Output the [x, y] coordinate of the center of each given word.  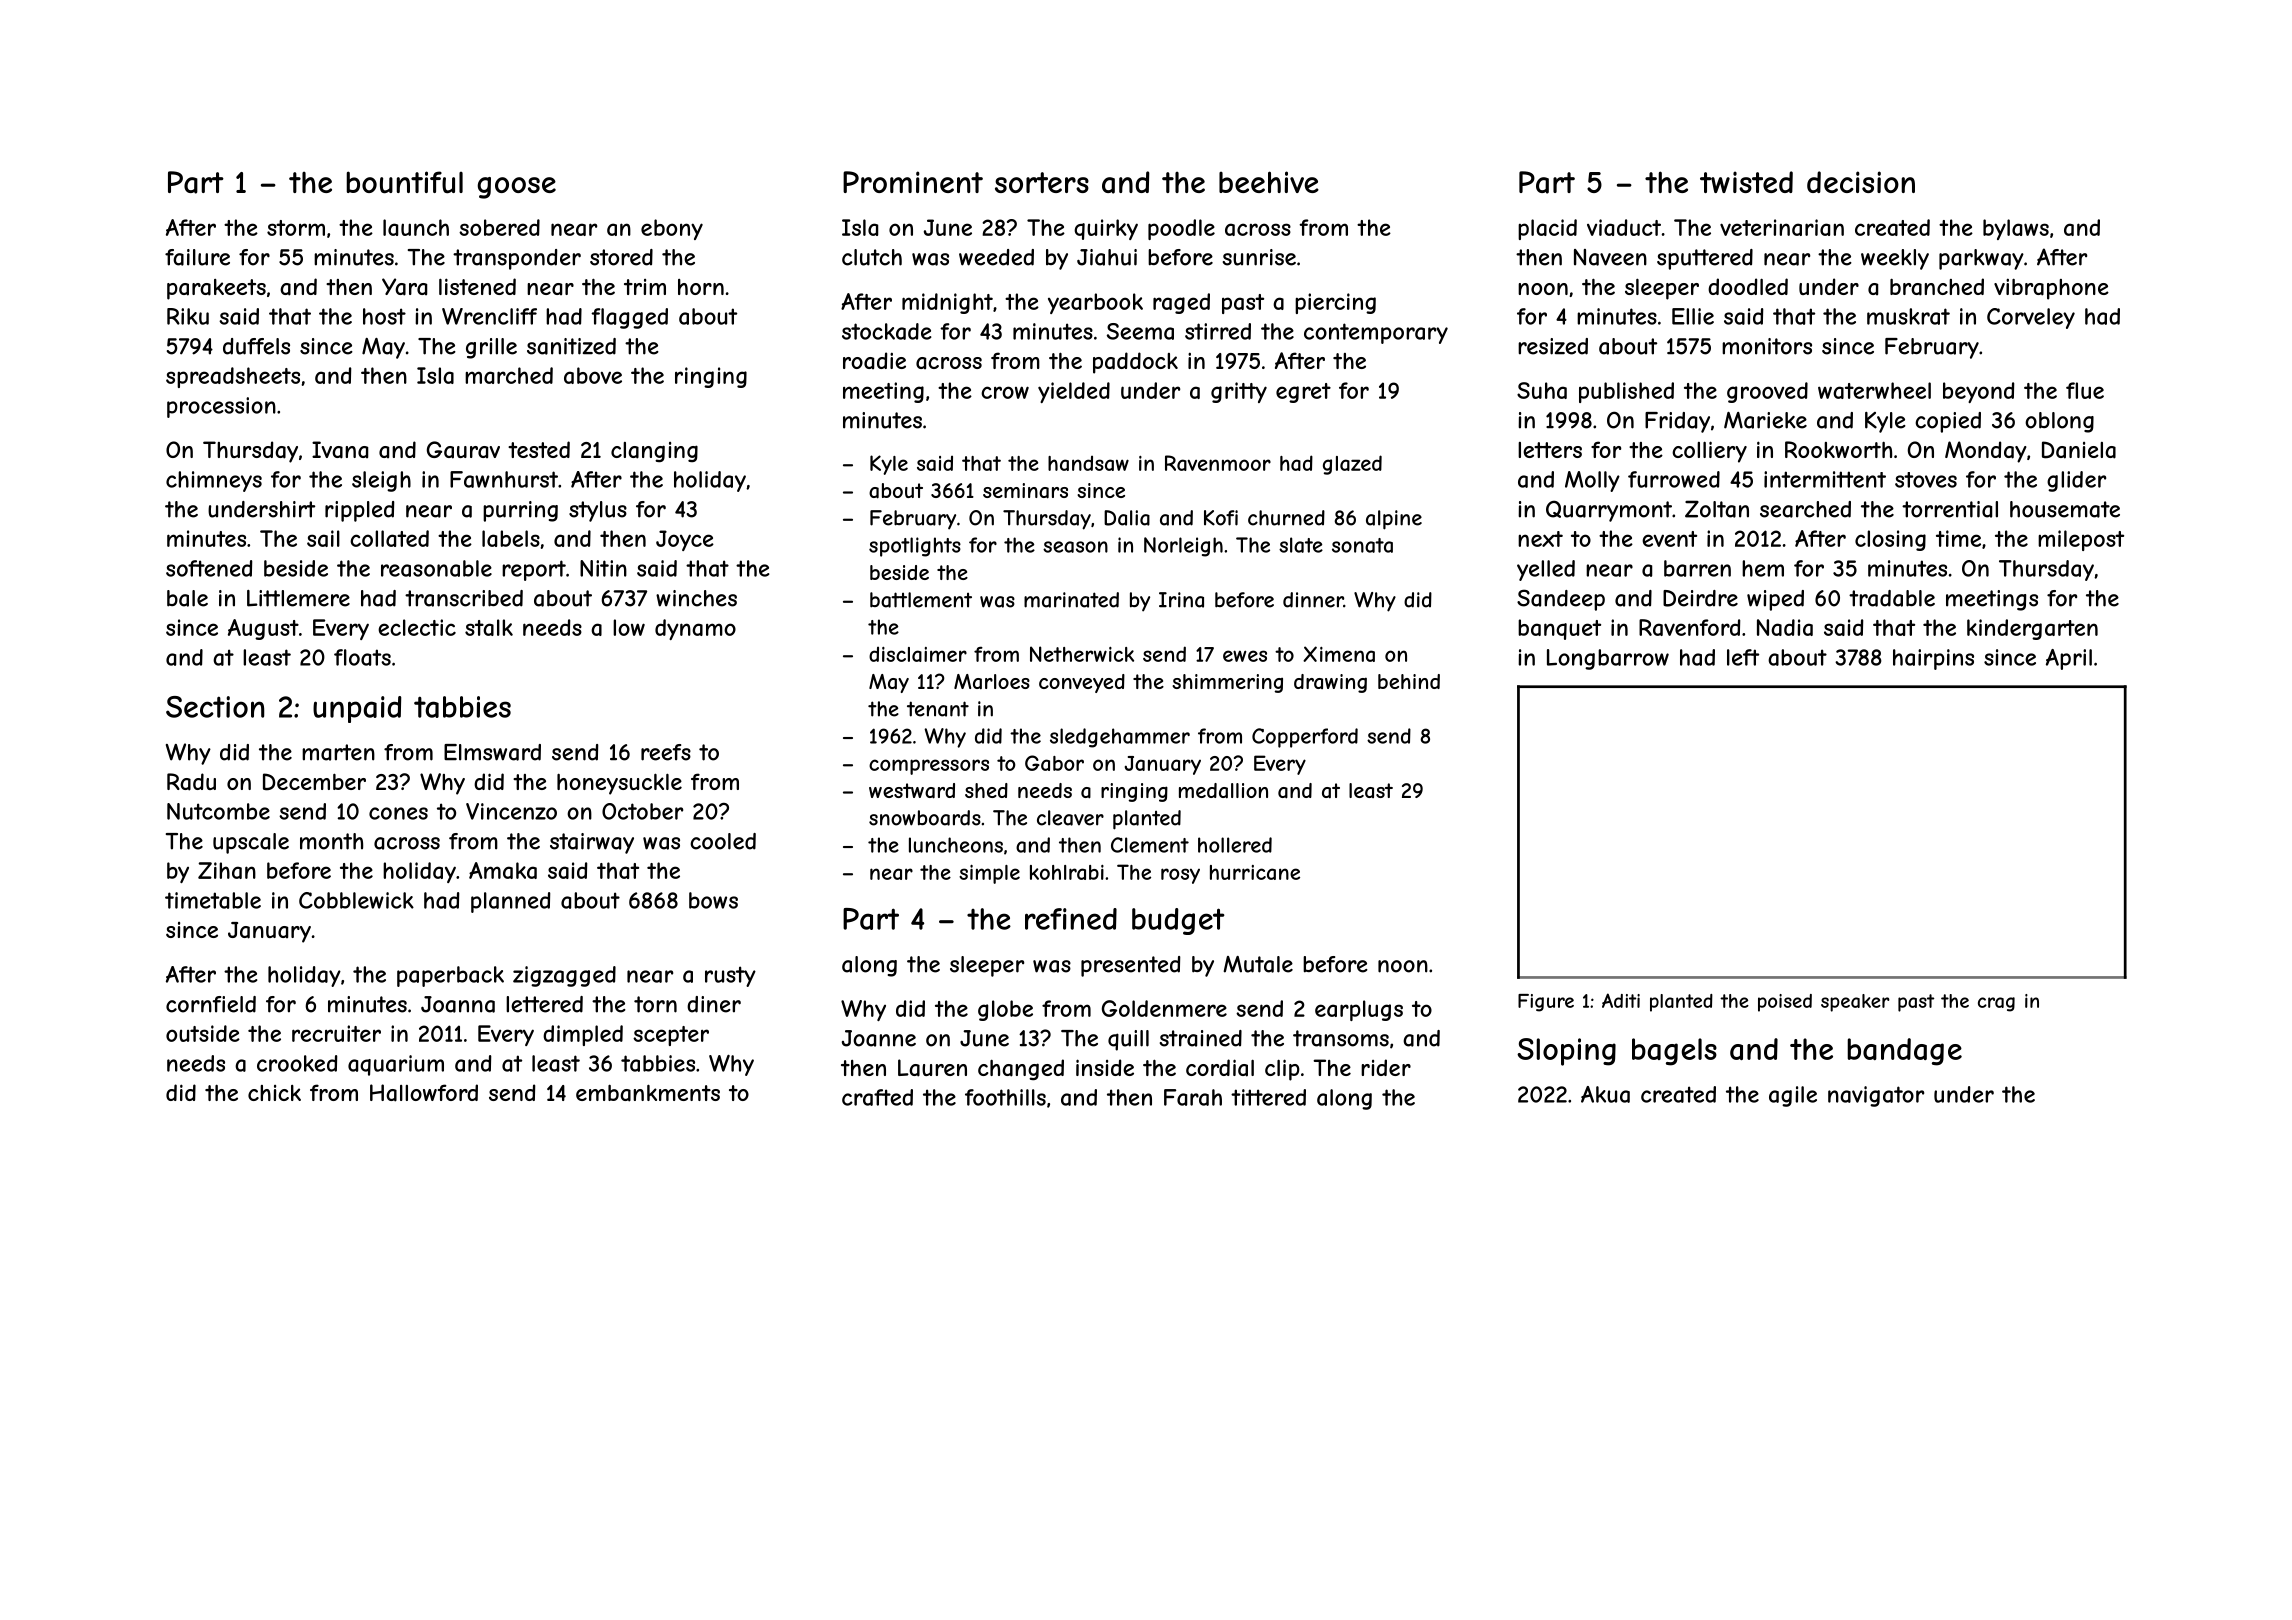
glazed [1352, 465]
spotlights [915, 547]
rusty [730, 976]
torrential [1950, 509]
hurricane [1255, 872]
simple [989, 874]
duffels [256, 346]
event [1669, 539]
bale [187, 598]
